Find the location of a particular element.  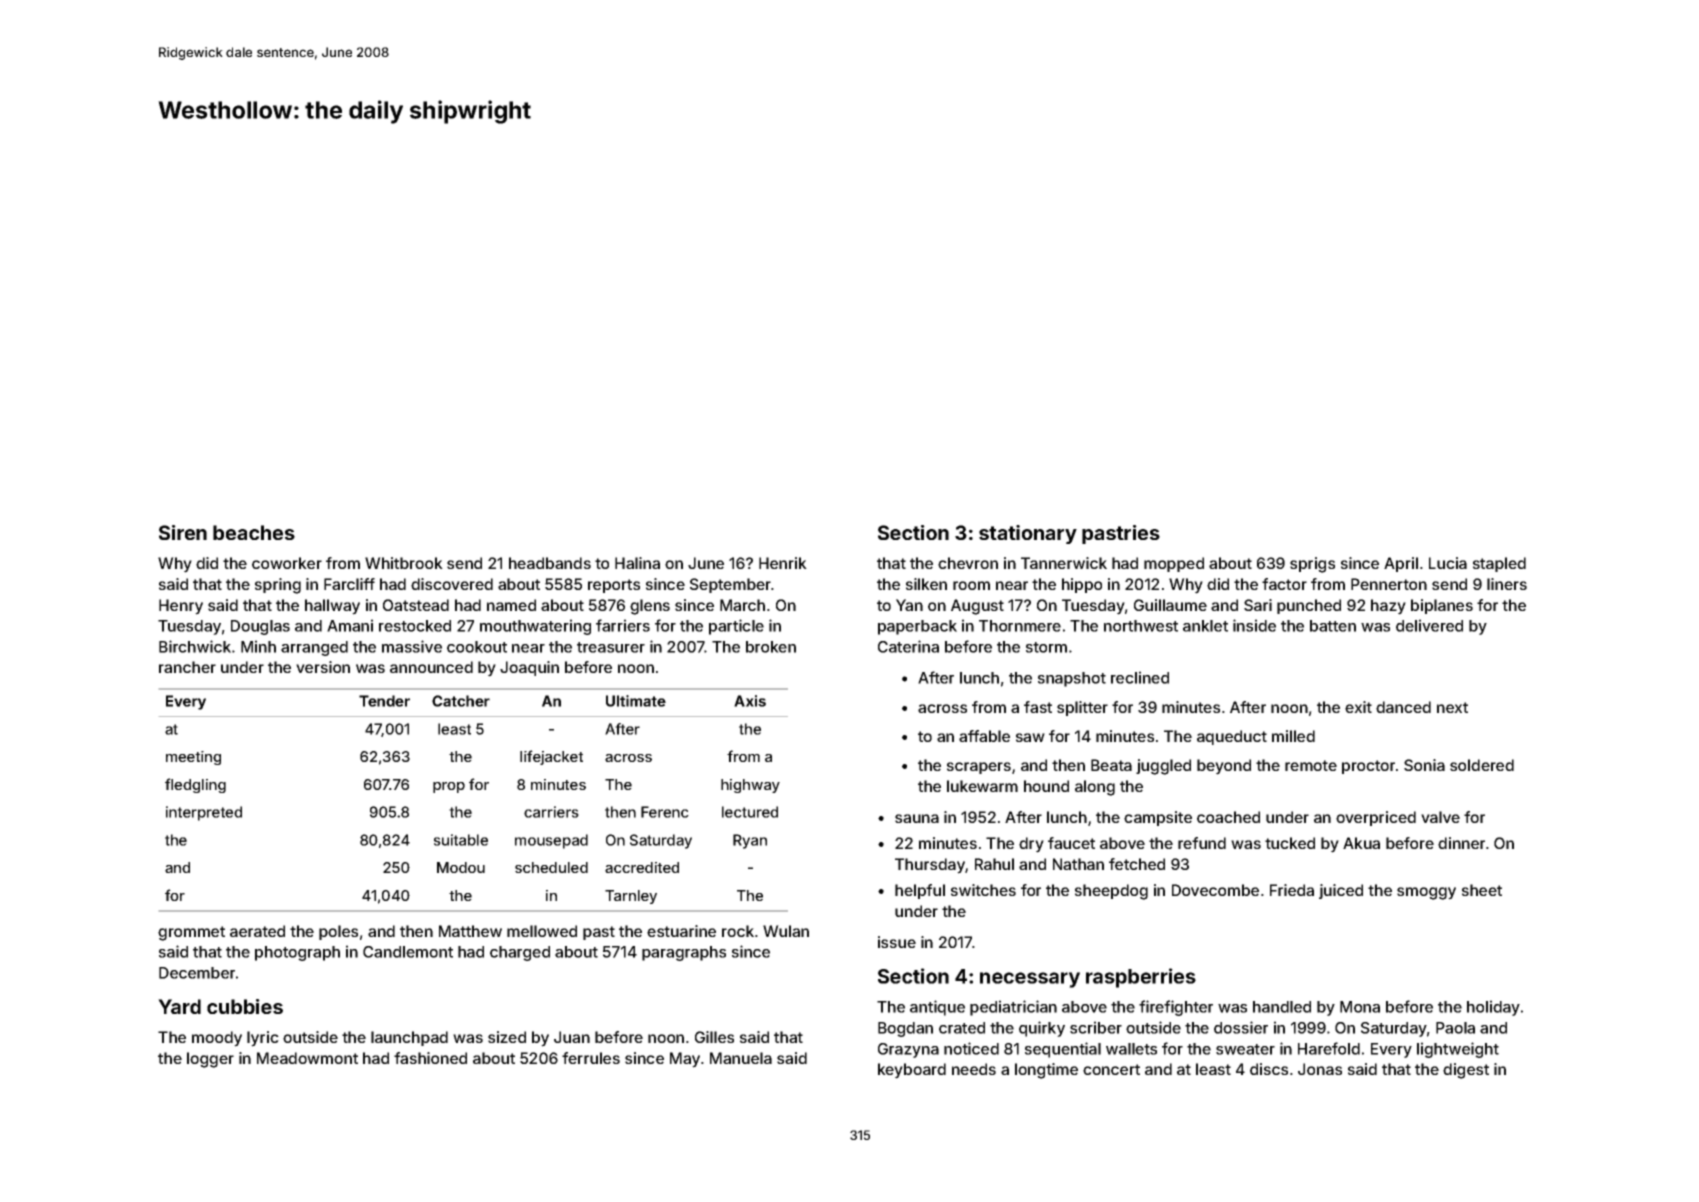

Wulan is located at coordinates (786, 931).
